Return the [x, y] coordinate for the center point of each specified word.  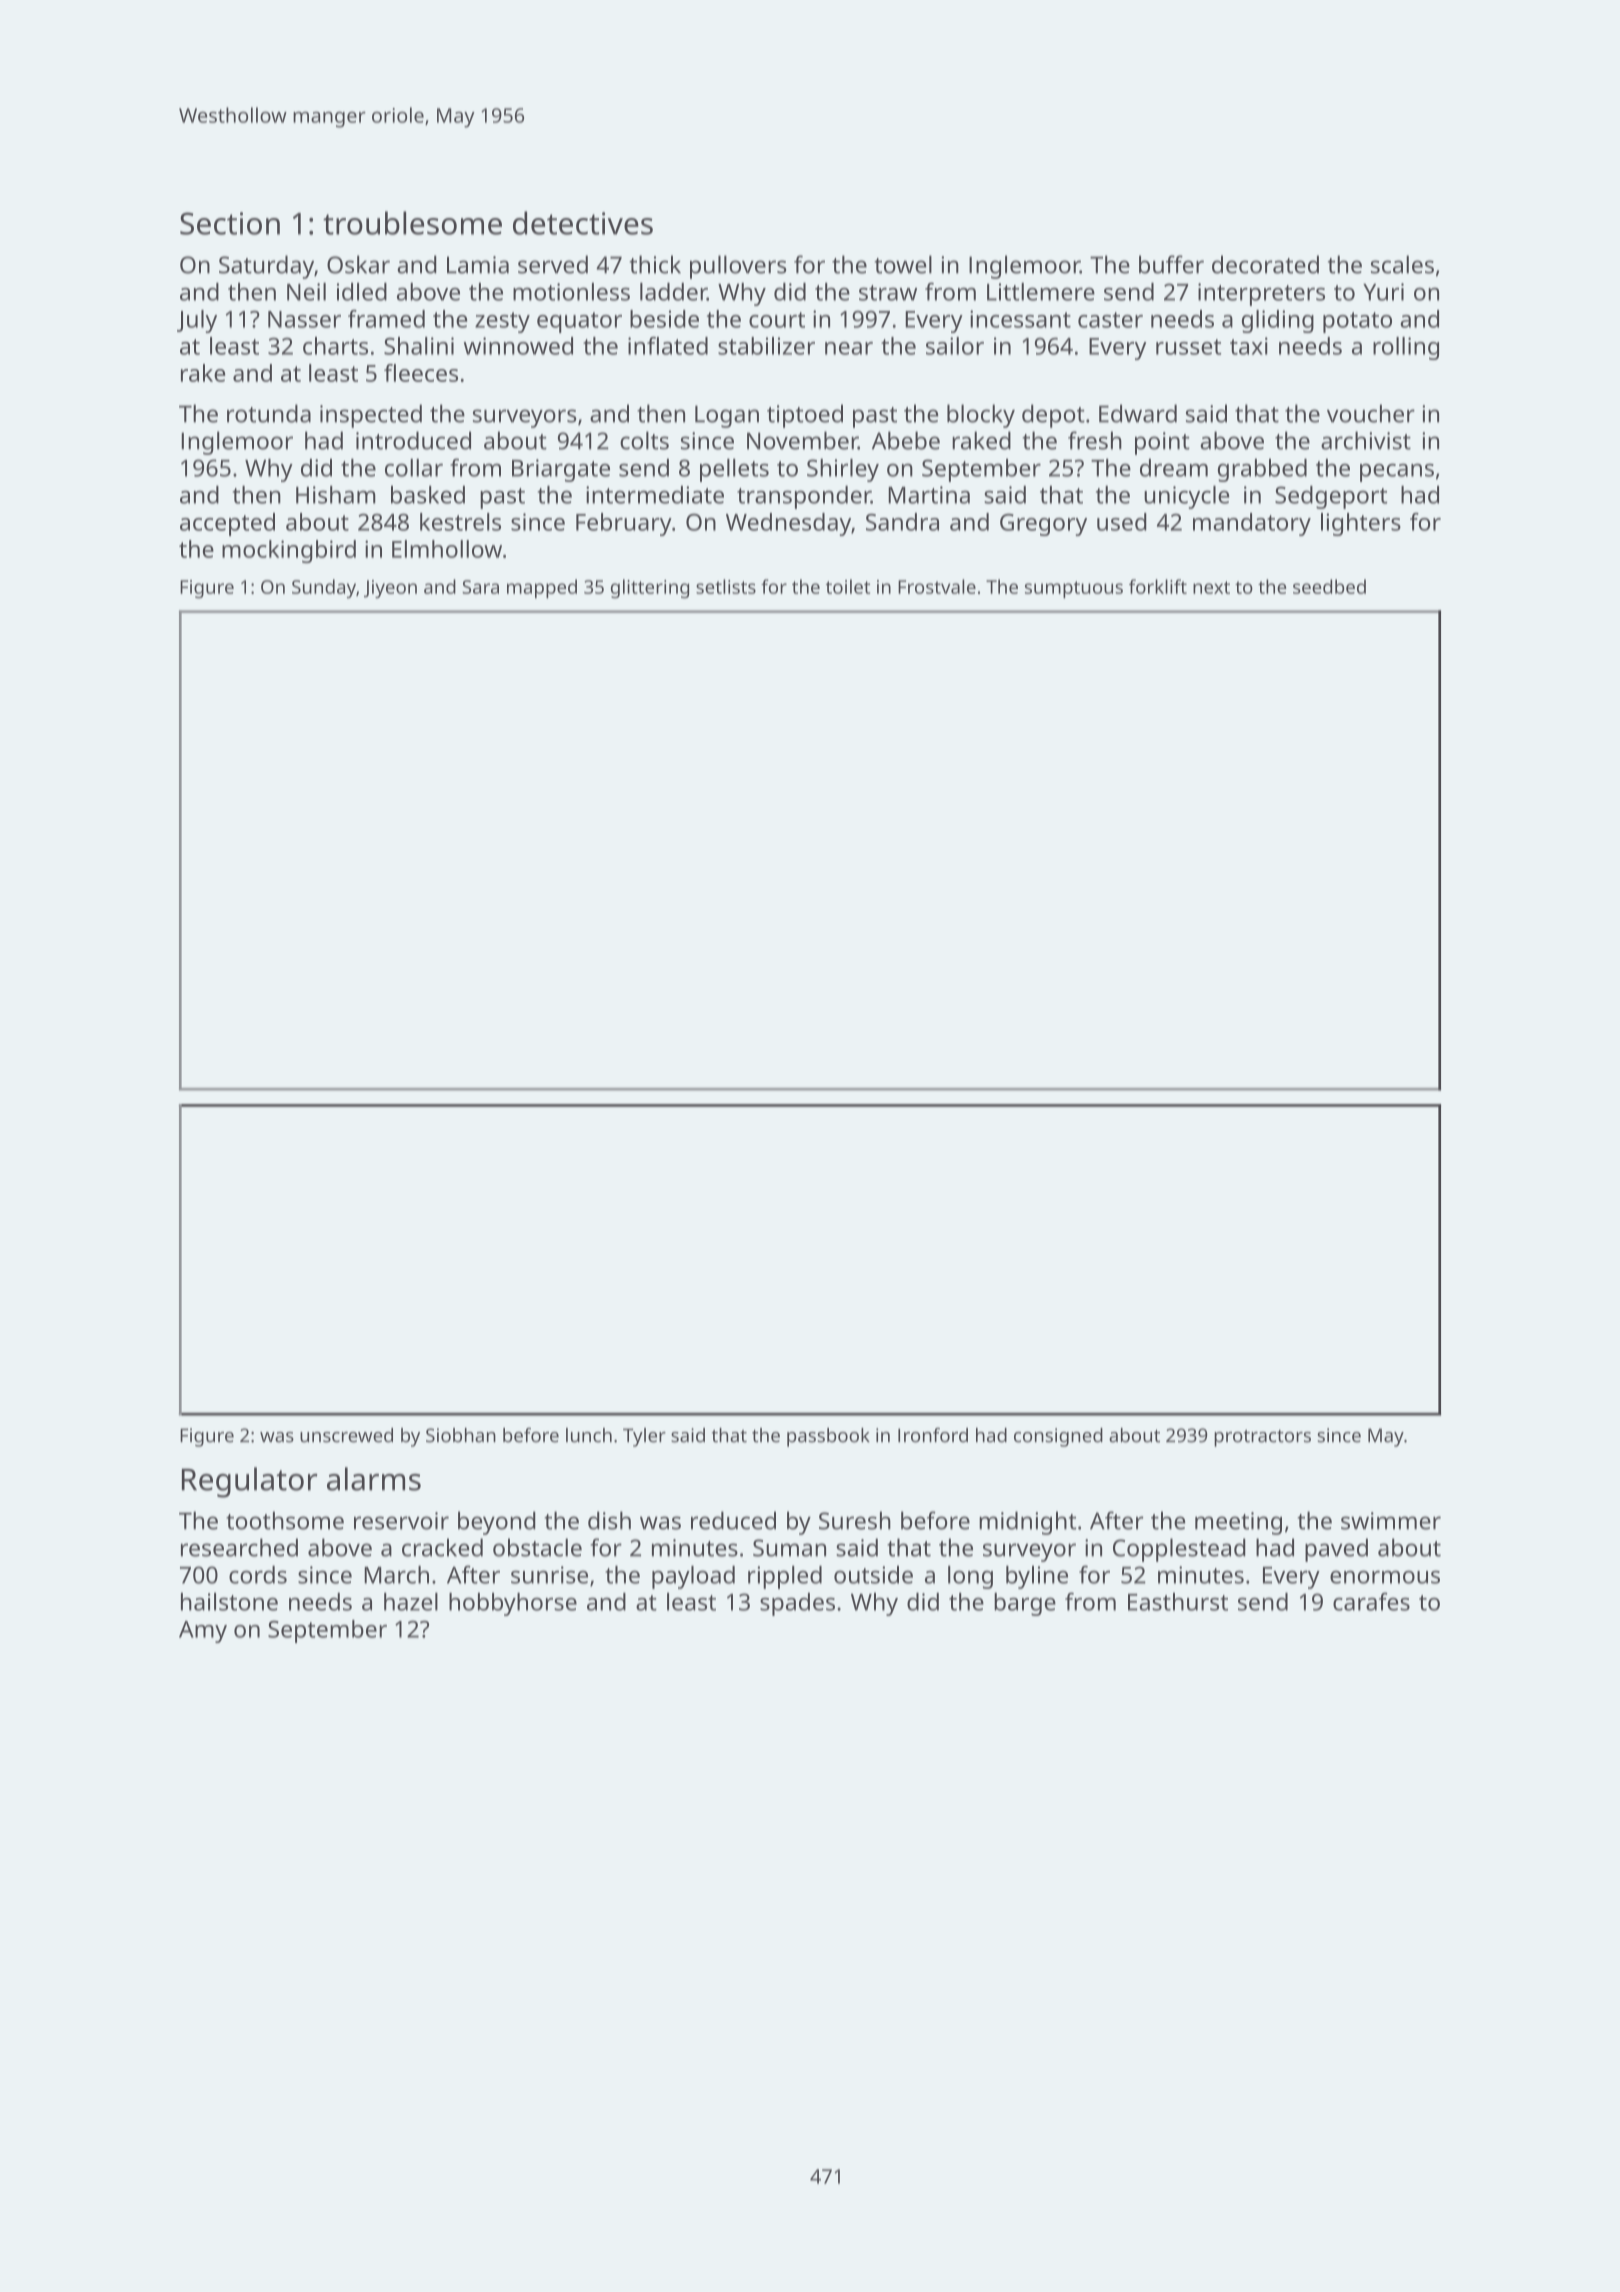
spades [797, 1604]
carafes [1371, 1601]
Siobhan [461, 1435]
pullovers [738, 267]
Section [230, 223]
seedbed [1329, 586]
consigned [1058, 1437]
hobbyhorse [513, 1604]
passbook [828, 1437]
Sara [480, 587]
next [1211, 587]
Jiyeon [390, 589]
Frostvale [937, 586]
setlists [726, 586]
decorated [1265, 264]
